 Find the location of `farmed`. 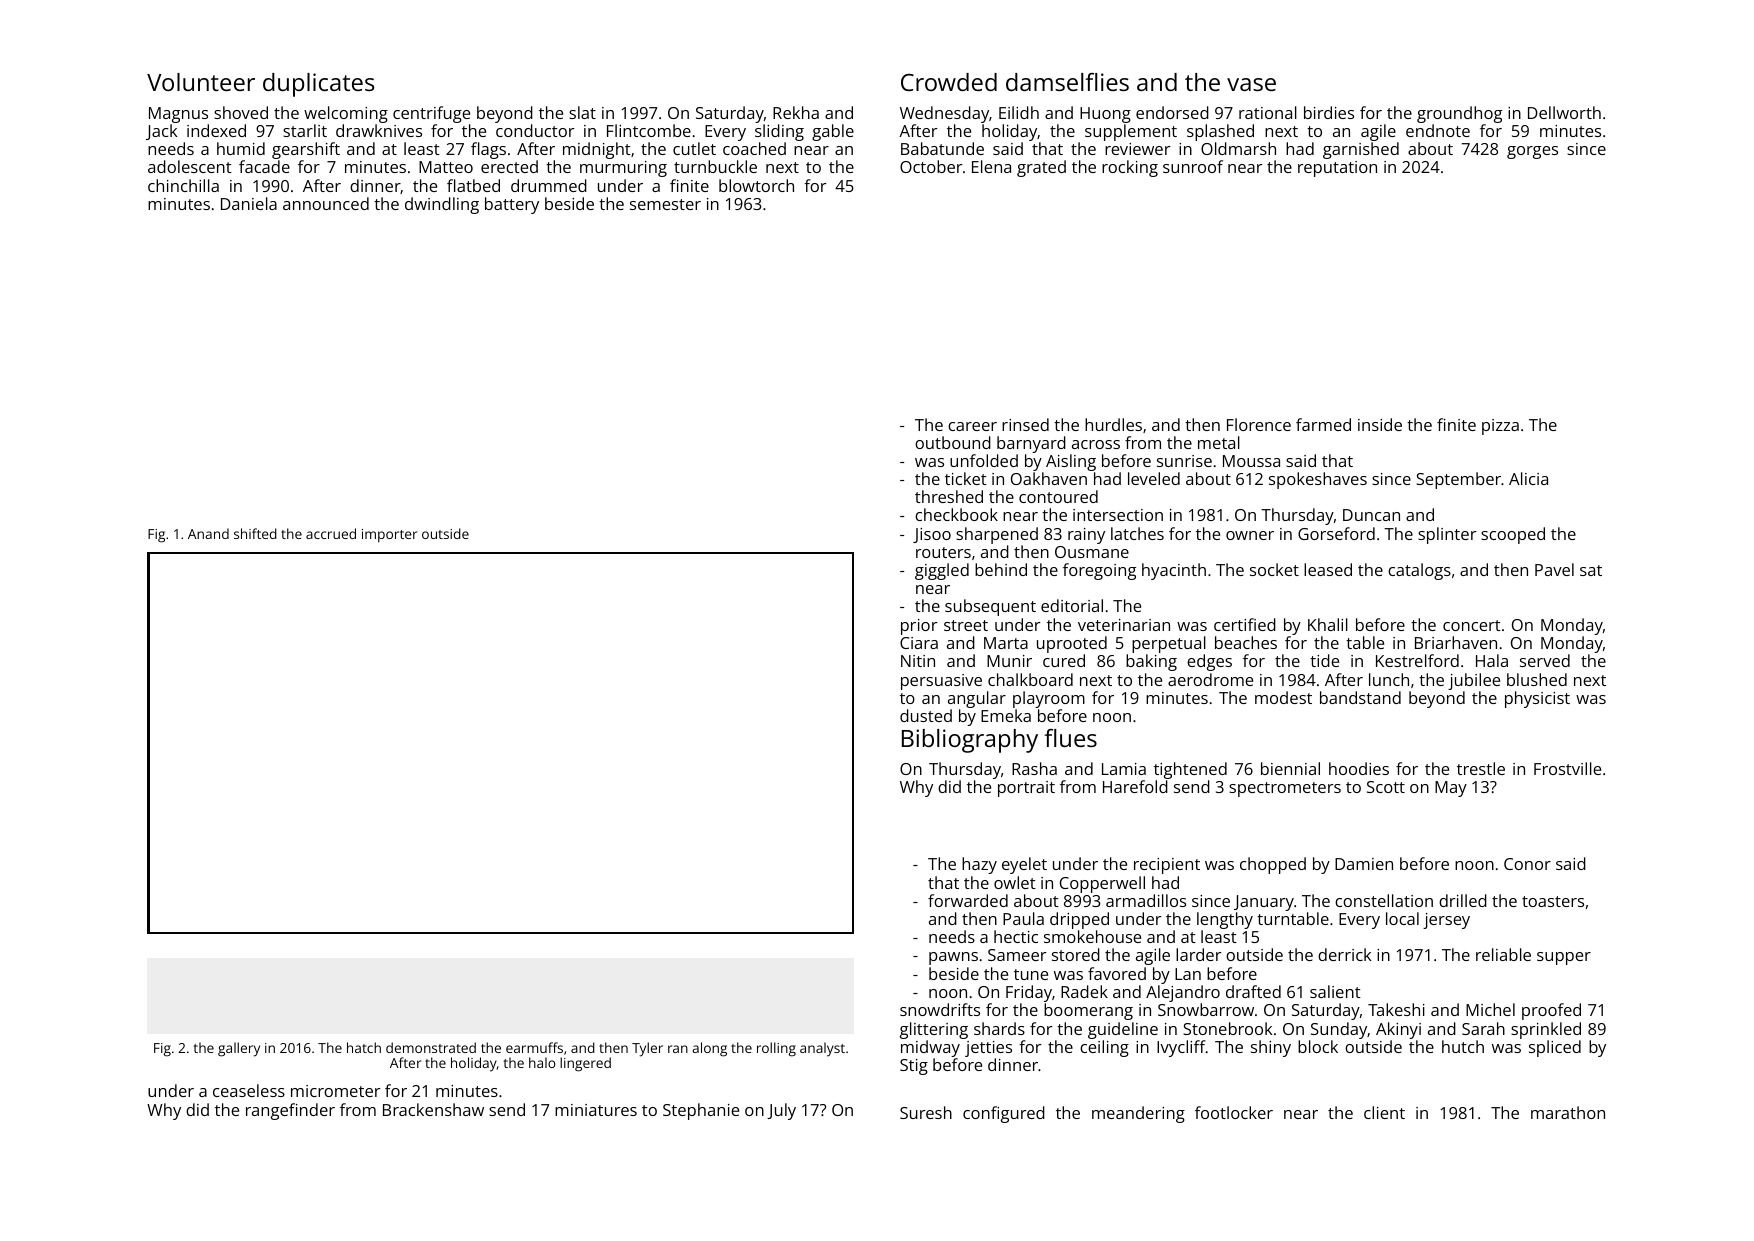

farmed is located at coordinates (1323, 424).
